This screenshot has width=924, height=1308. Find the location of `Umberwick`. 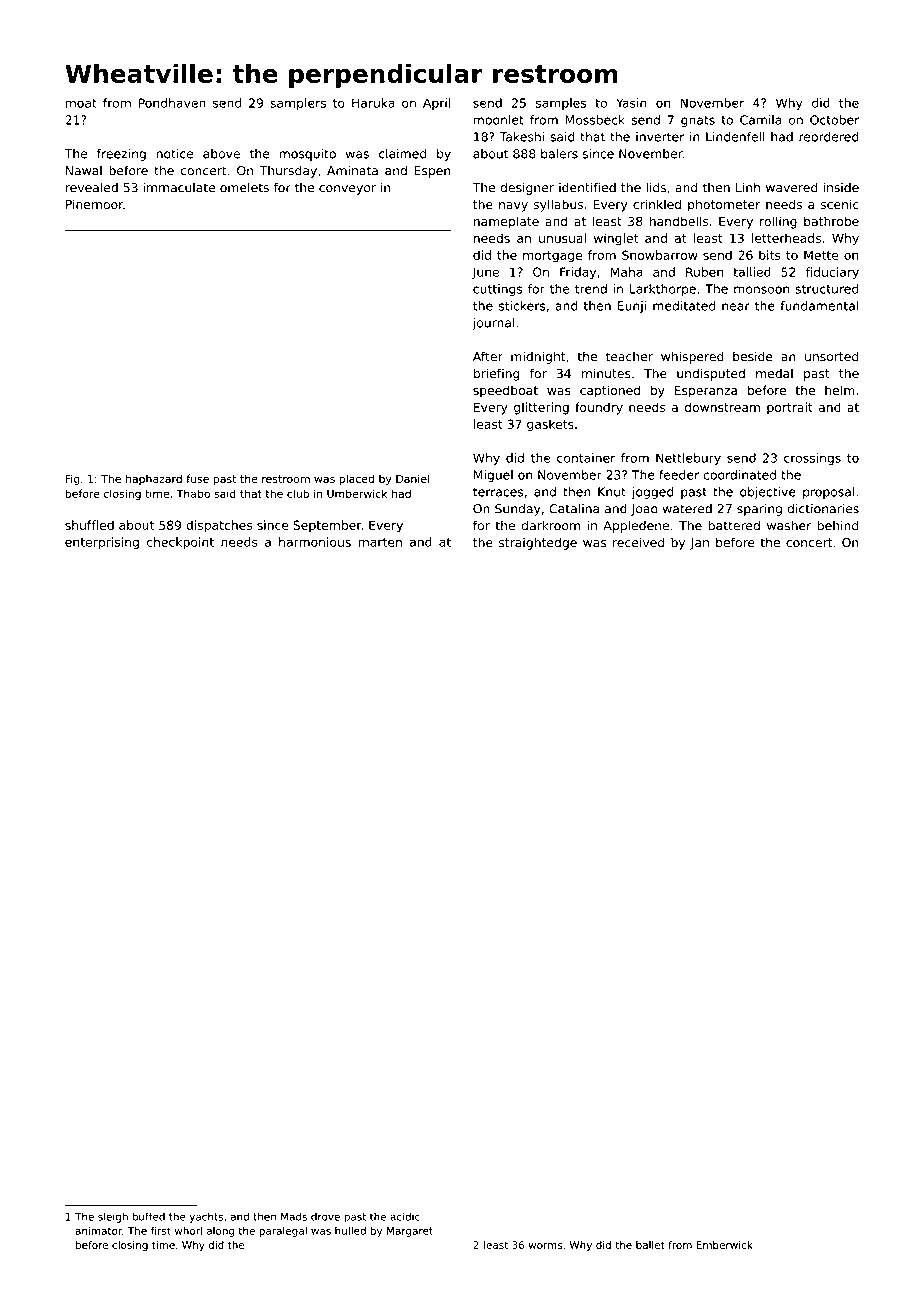

Umberwick is located at coordinates (357, 493).
